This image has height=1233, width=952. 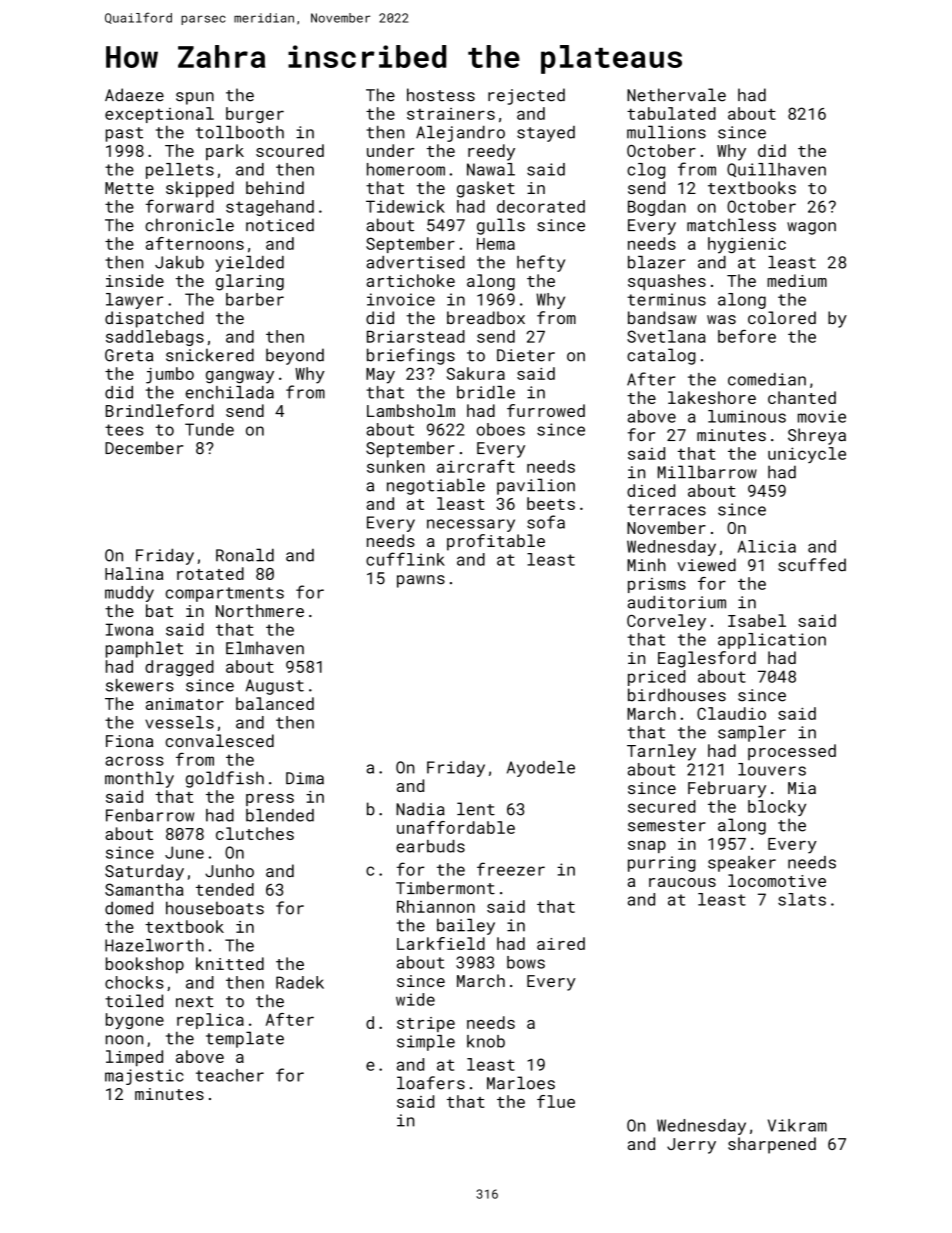 I want to click on gasket, so click(x=486, y=189).
